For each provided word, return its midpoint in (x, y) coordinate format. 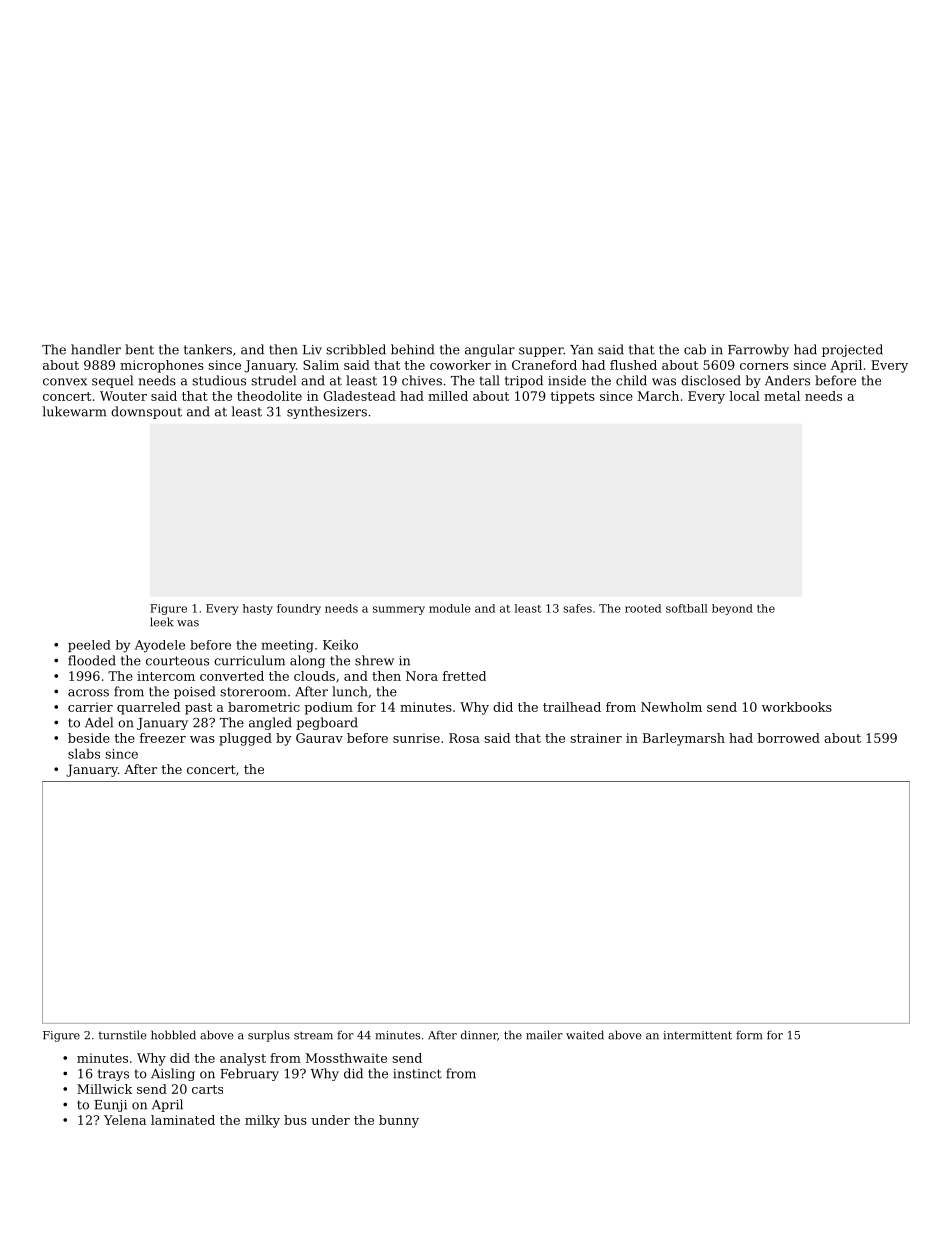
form (749, 1035)
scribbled (356, 349)
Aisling (173, 1074)
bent (139, 349)
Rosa (464, 738)
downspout (146, 412)
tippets (572, 397)
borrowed (788, 738)
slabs (84, 753)
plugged (245, 739)
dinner (479, 1035)
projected (852, 350)
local (744, 396)
